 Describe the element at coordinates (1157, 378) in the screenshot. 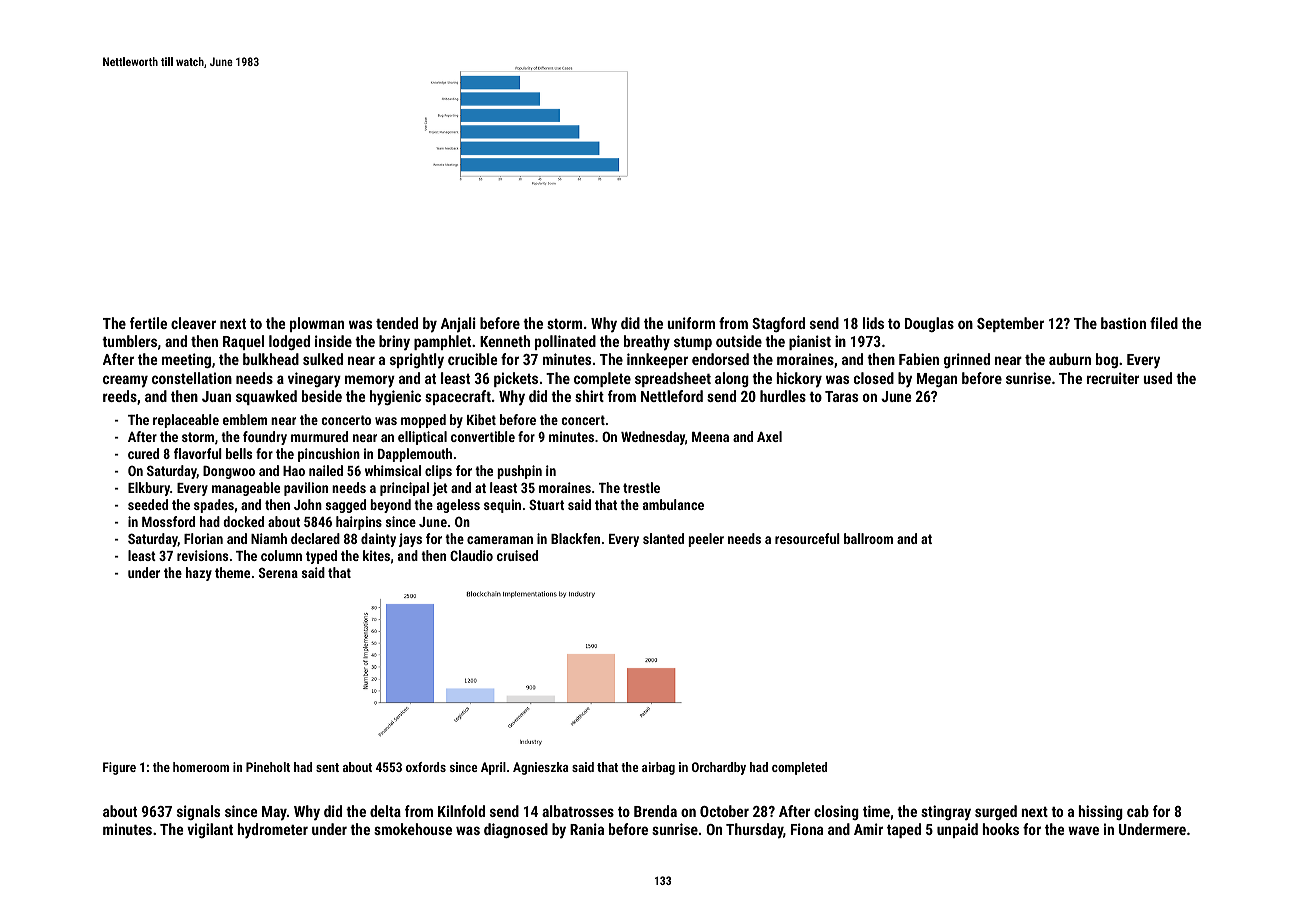

I see `used` at that location.
